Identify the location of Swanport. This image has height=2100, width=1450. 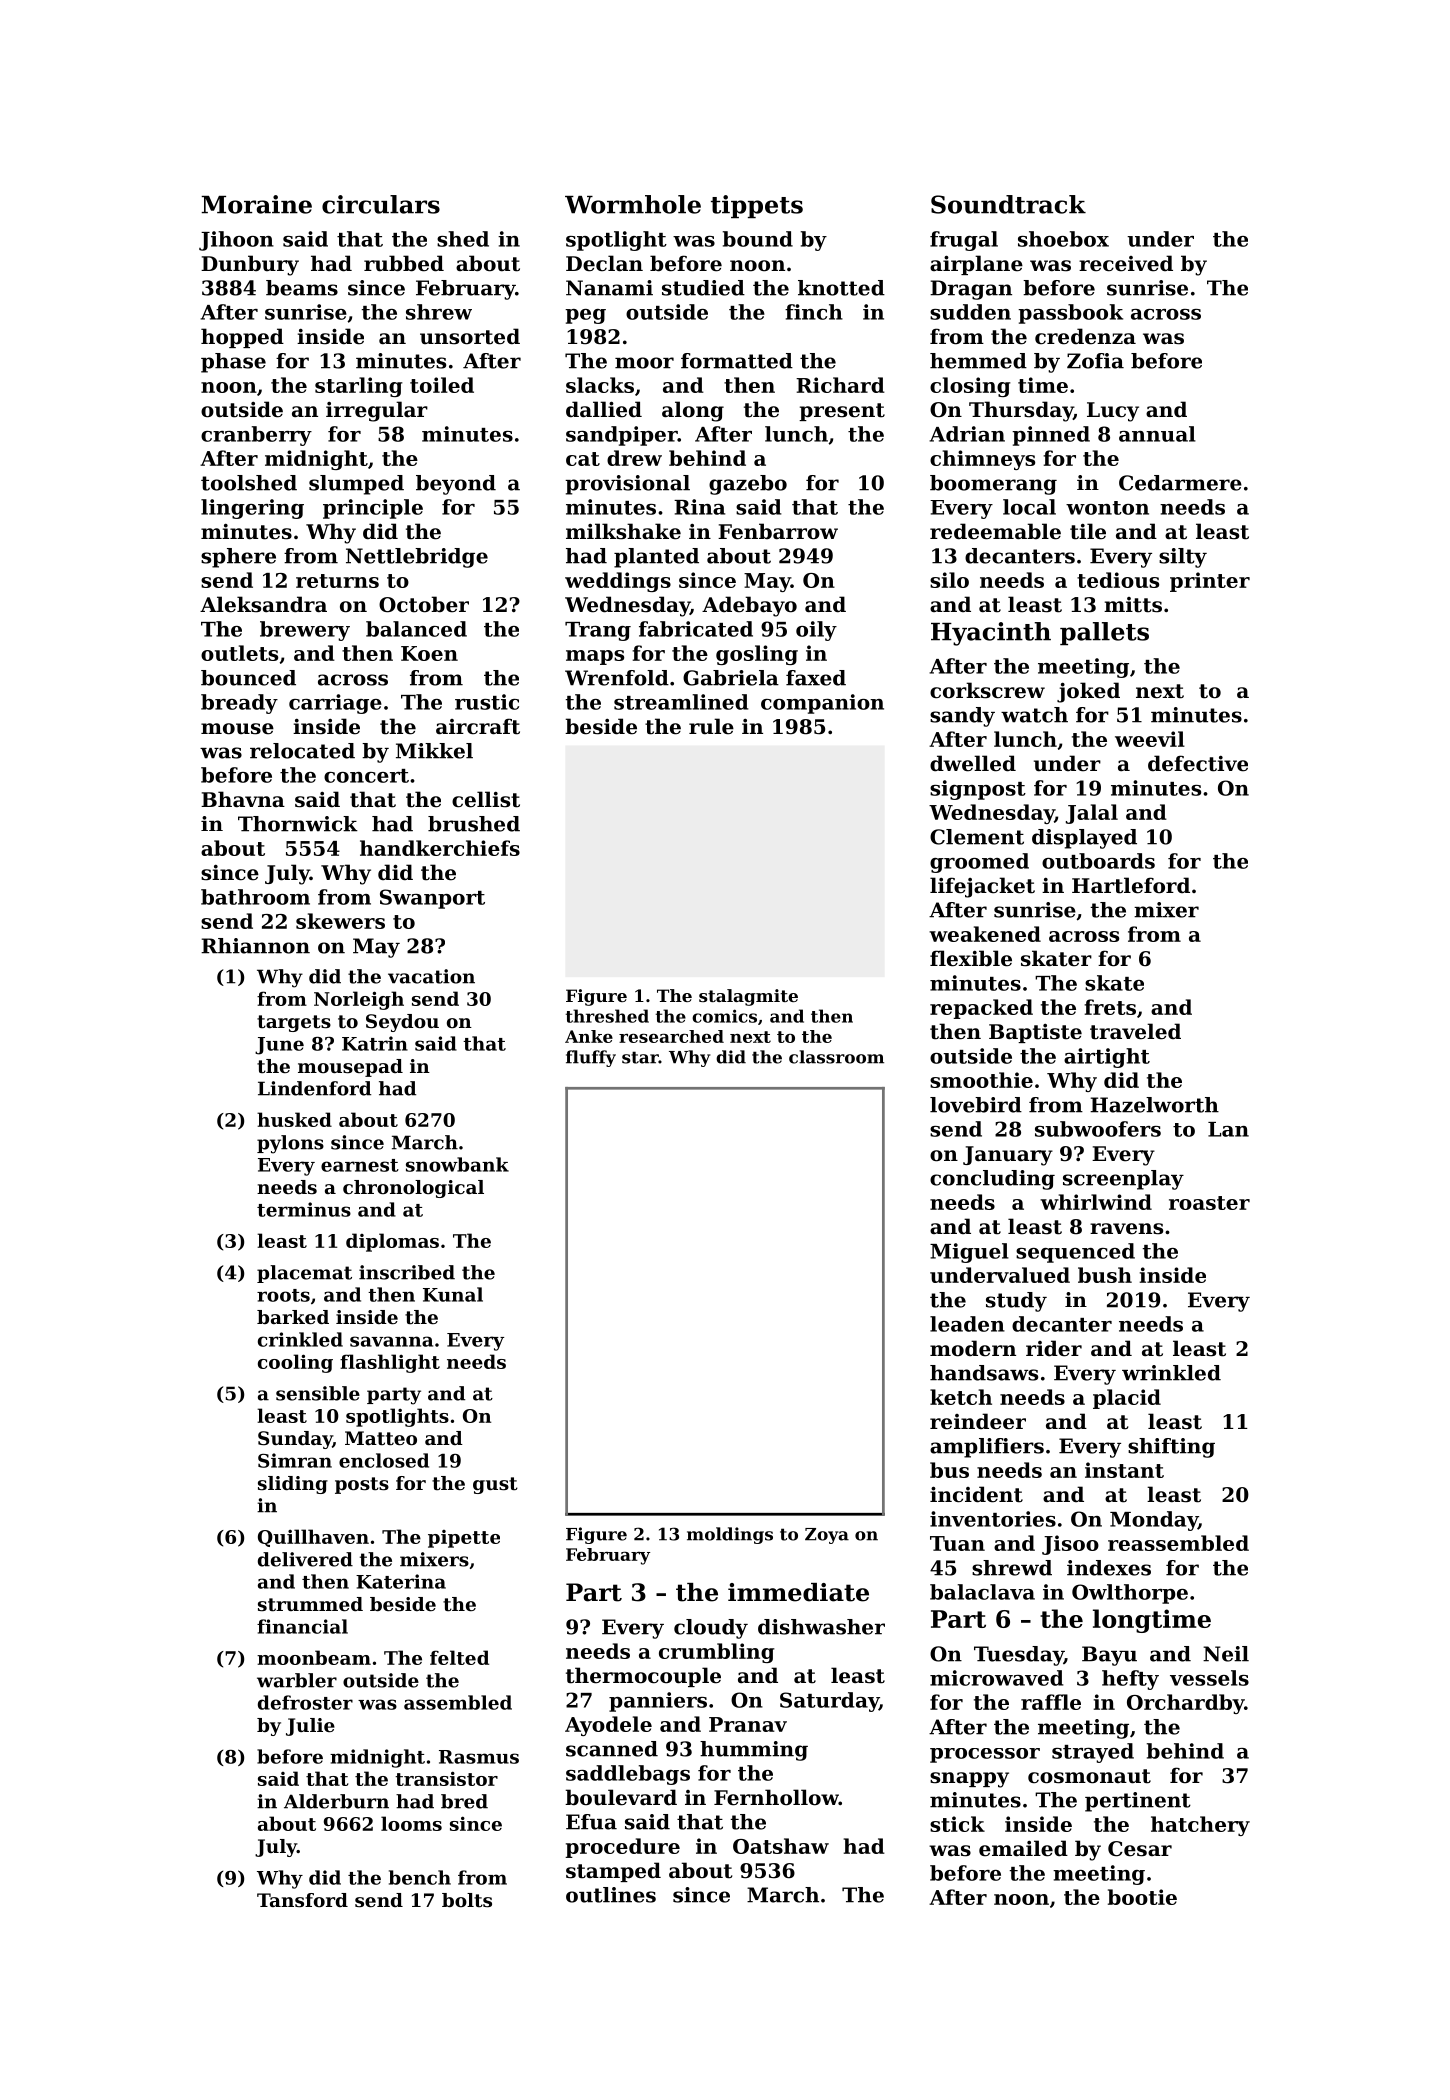
(432, 899).
